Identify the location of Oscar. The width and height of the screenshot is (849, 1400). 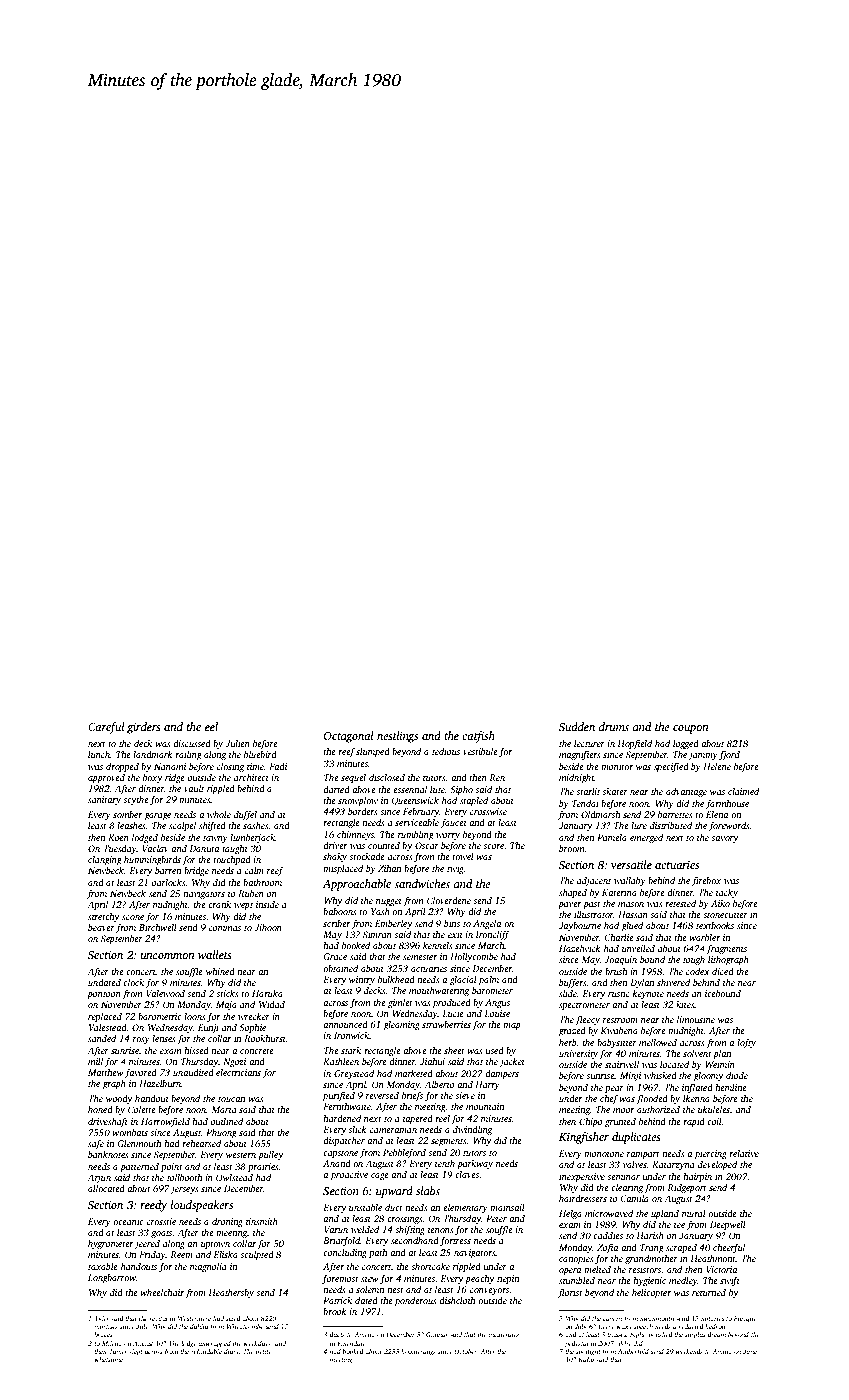
(427, 845).
